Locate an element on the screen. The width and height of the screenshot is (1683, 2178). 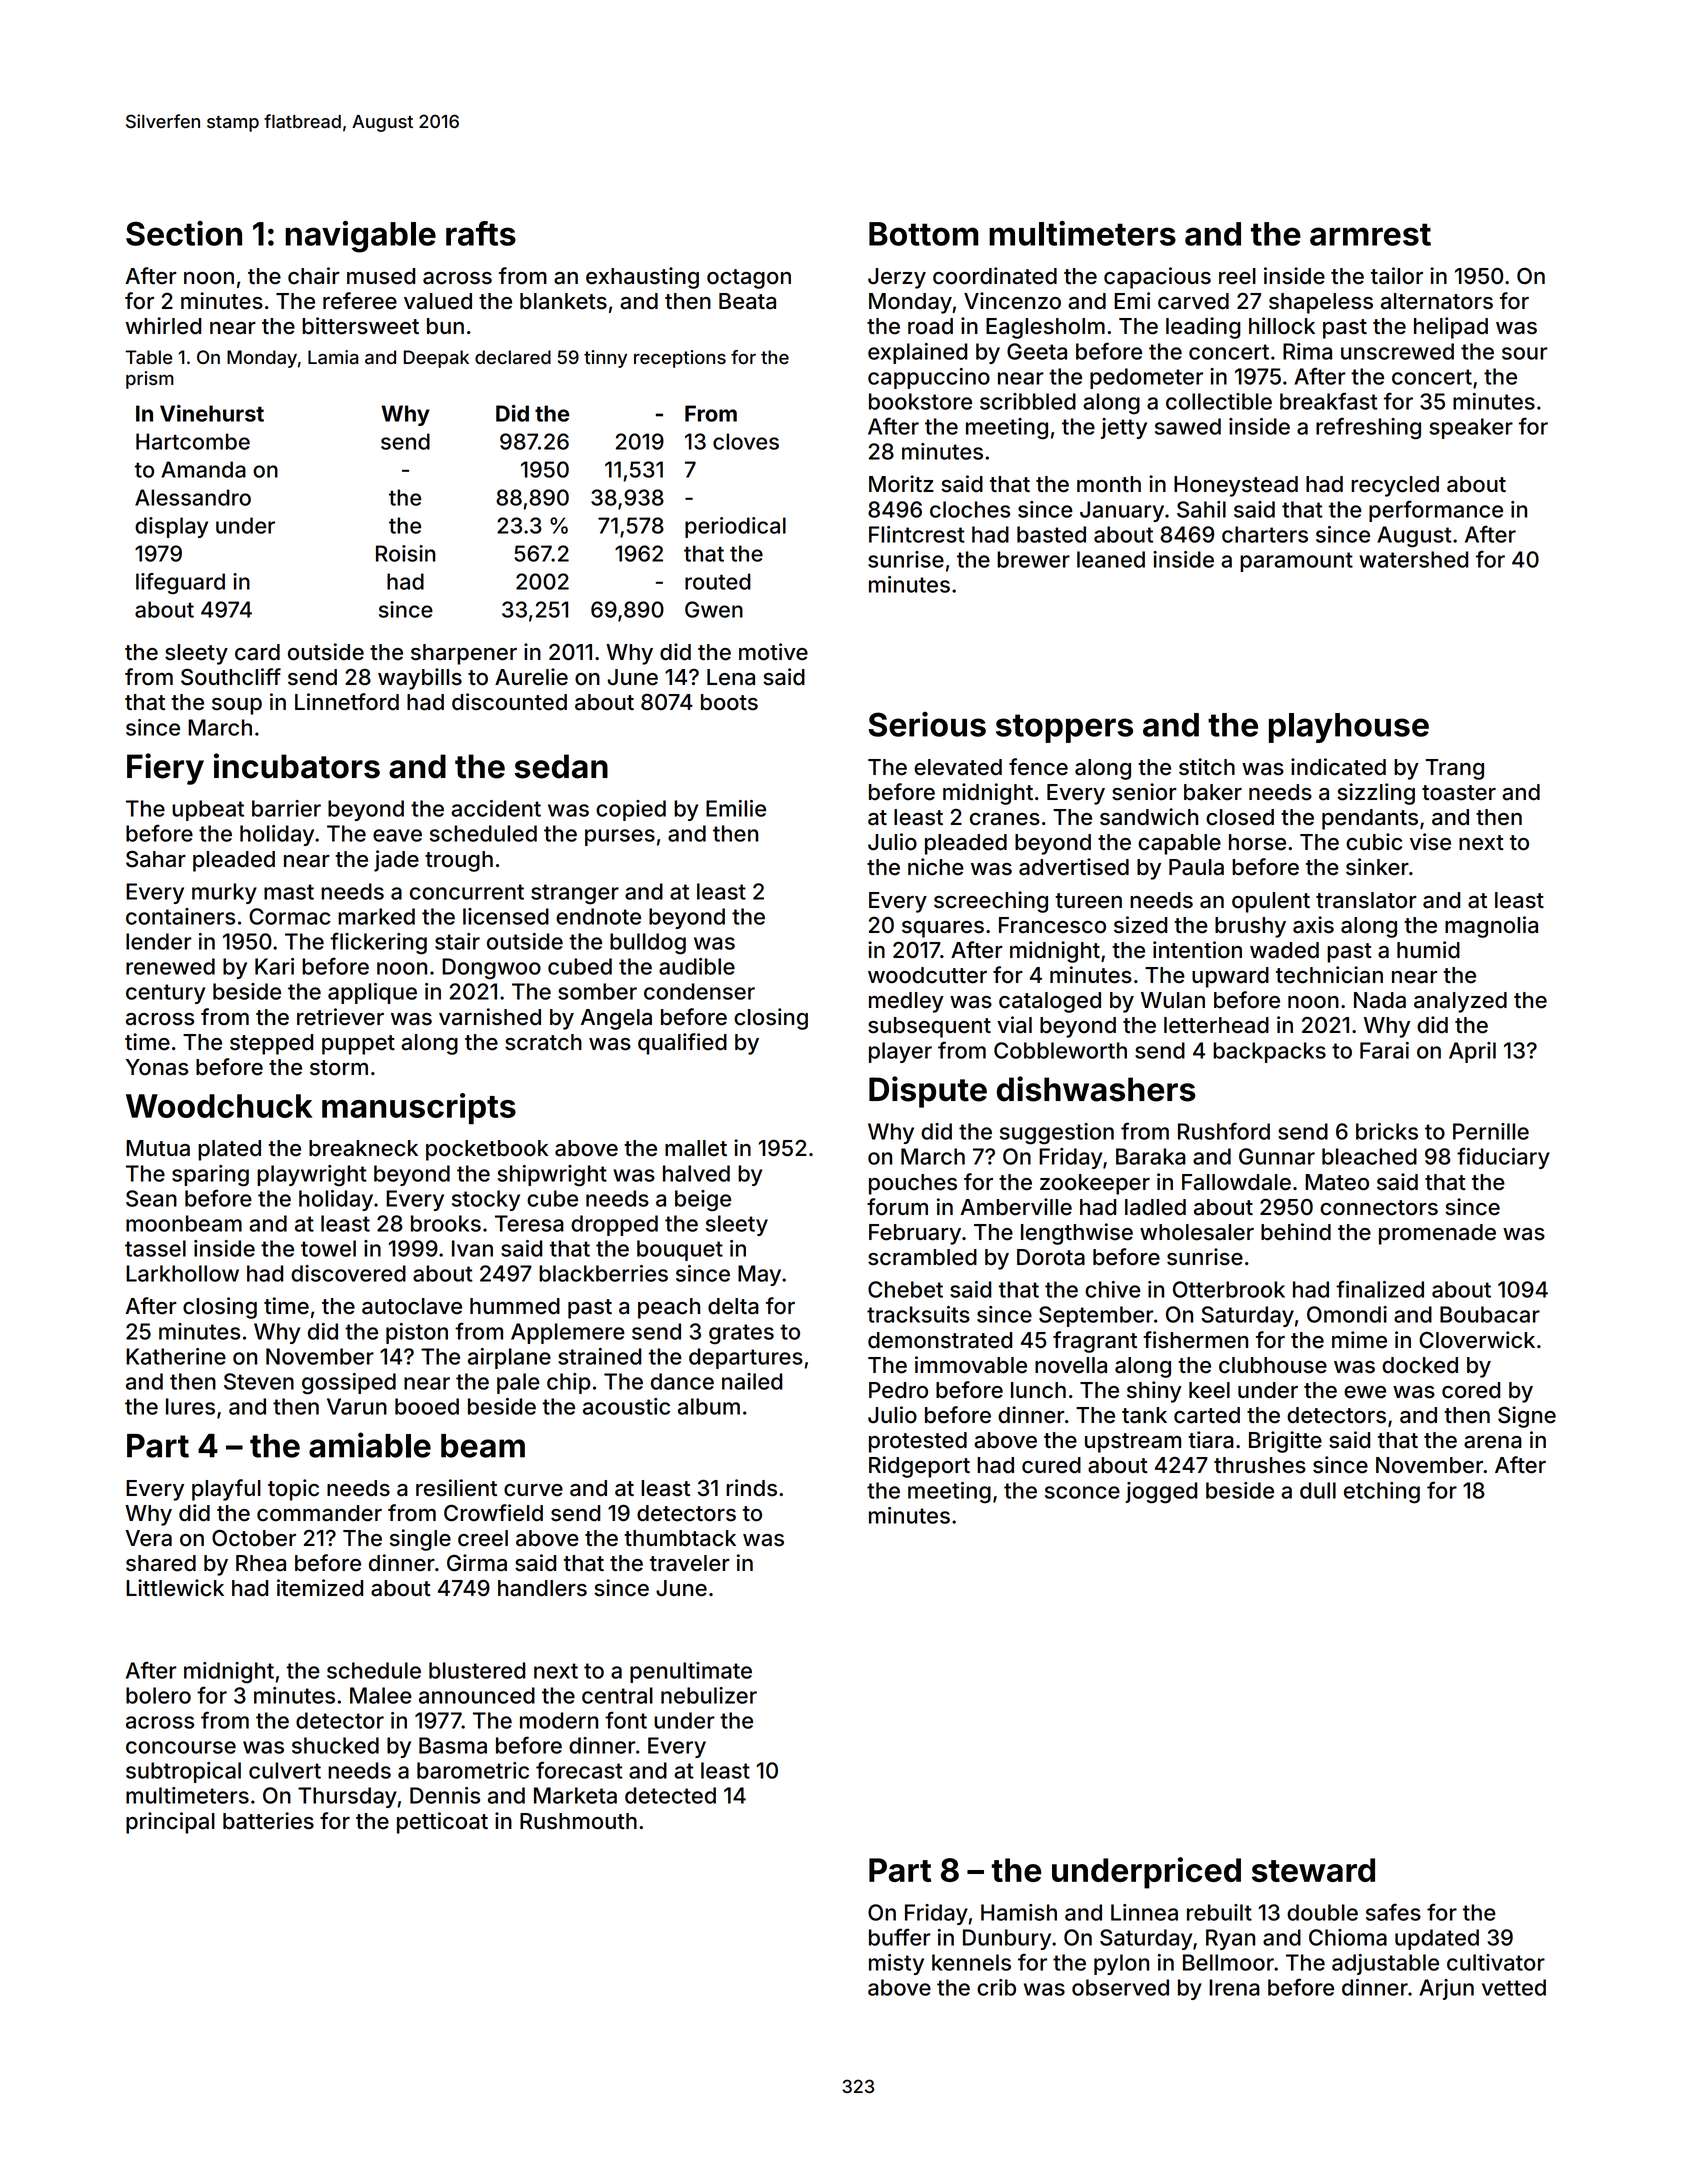
pale is located at coordinates (518, 1383).
